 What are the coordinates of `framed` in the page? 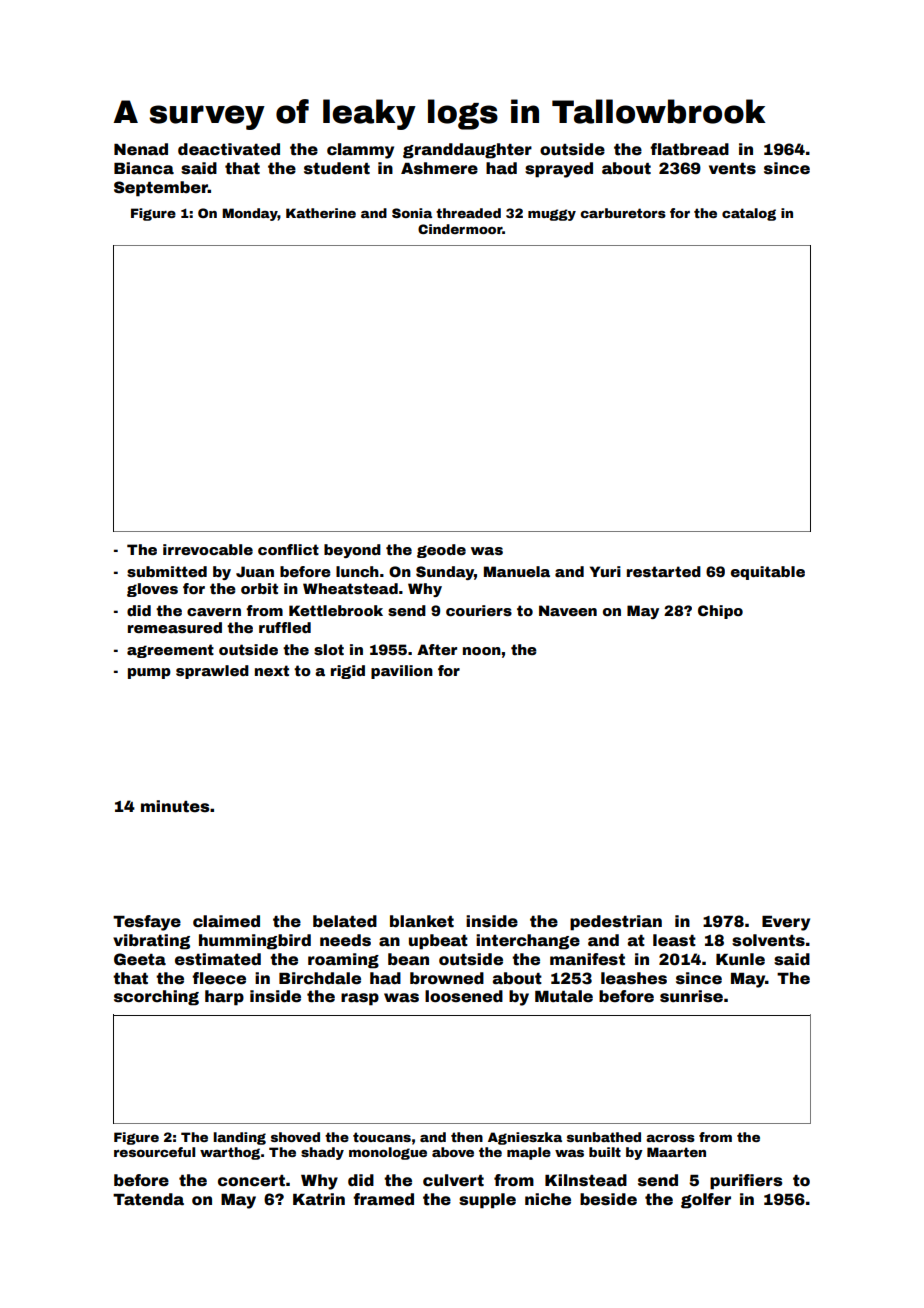 It's located at (383, 1199).
